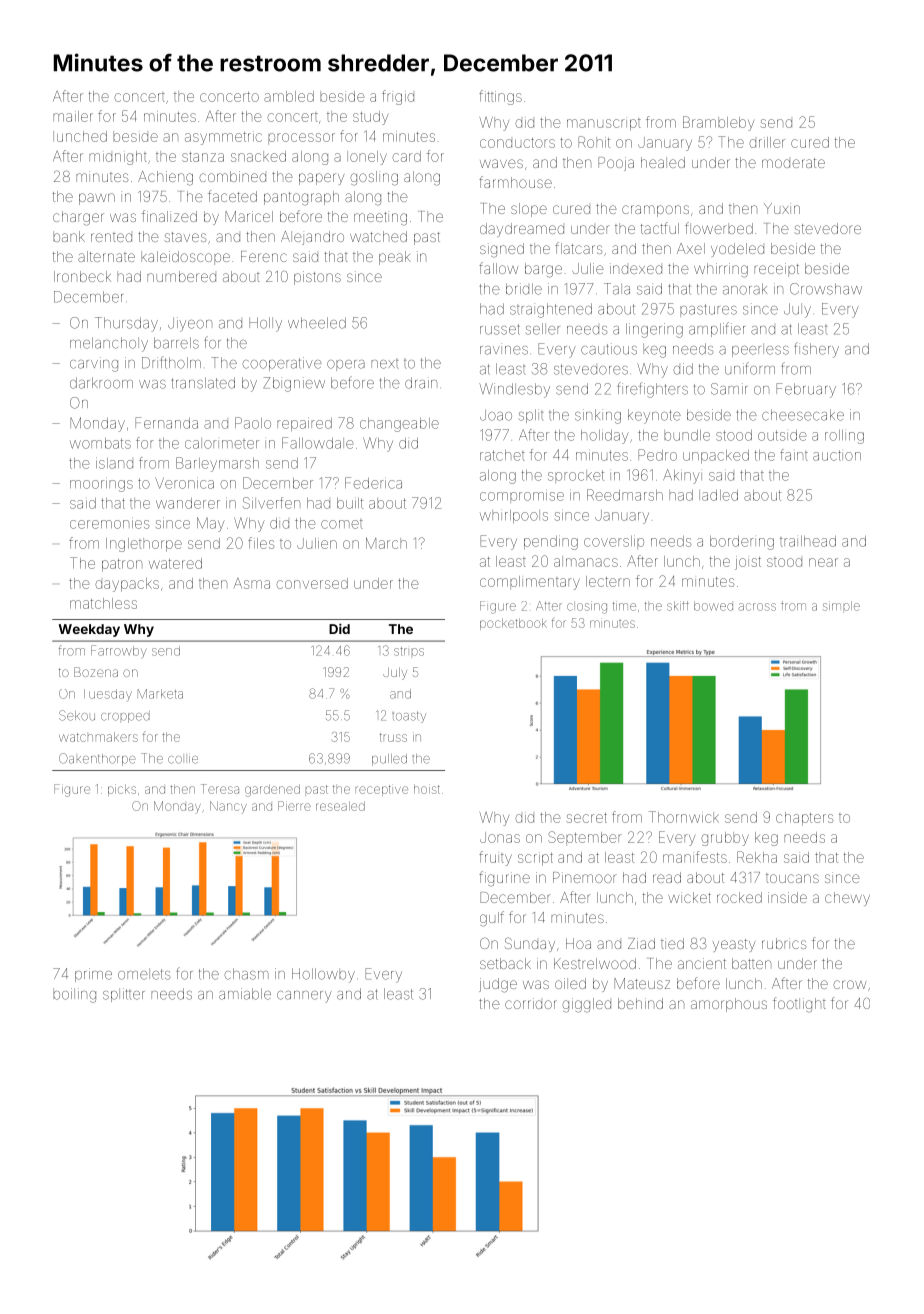  I want to click on seller, so click(543, 329).
